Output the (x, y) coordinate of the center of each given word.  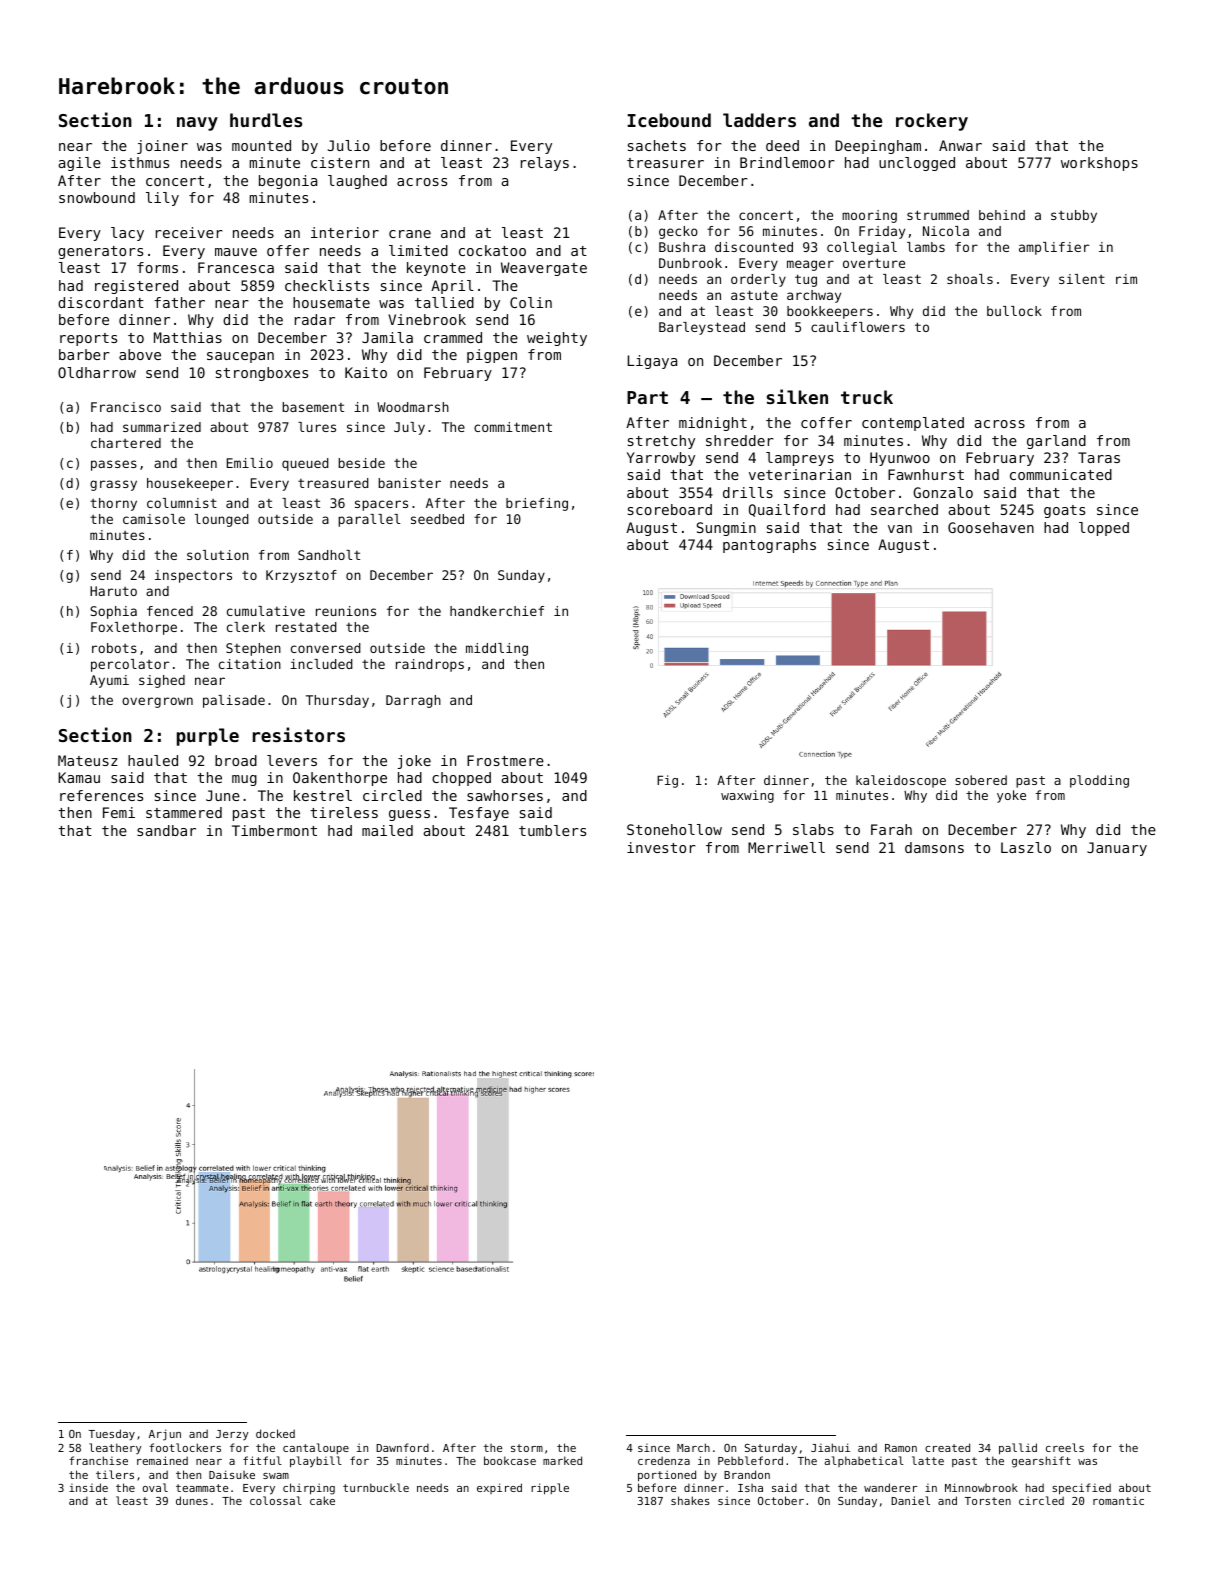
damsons (934, 847)
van (900, 529)
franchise (98, 1460)
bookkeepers (830, 312)
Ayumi (109, 681)
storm (527, 1448)
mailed (387, 830)
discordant (101, 302)
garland (1056, 442)
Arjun (165, 1435)
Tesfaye (479, 814)
